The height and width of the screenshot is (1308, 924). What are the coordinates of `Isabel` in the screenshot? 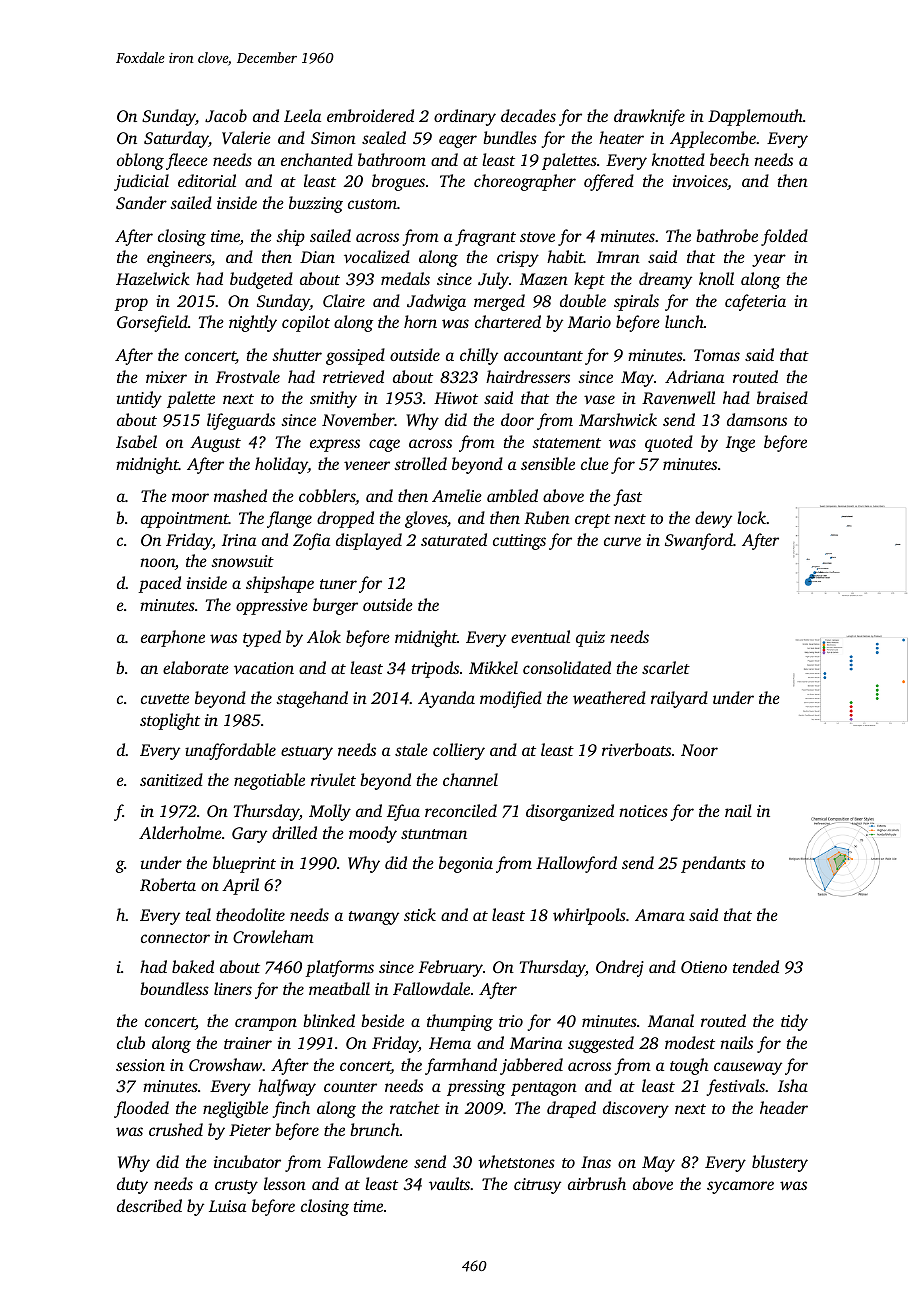 It's located at (136, 441).
